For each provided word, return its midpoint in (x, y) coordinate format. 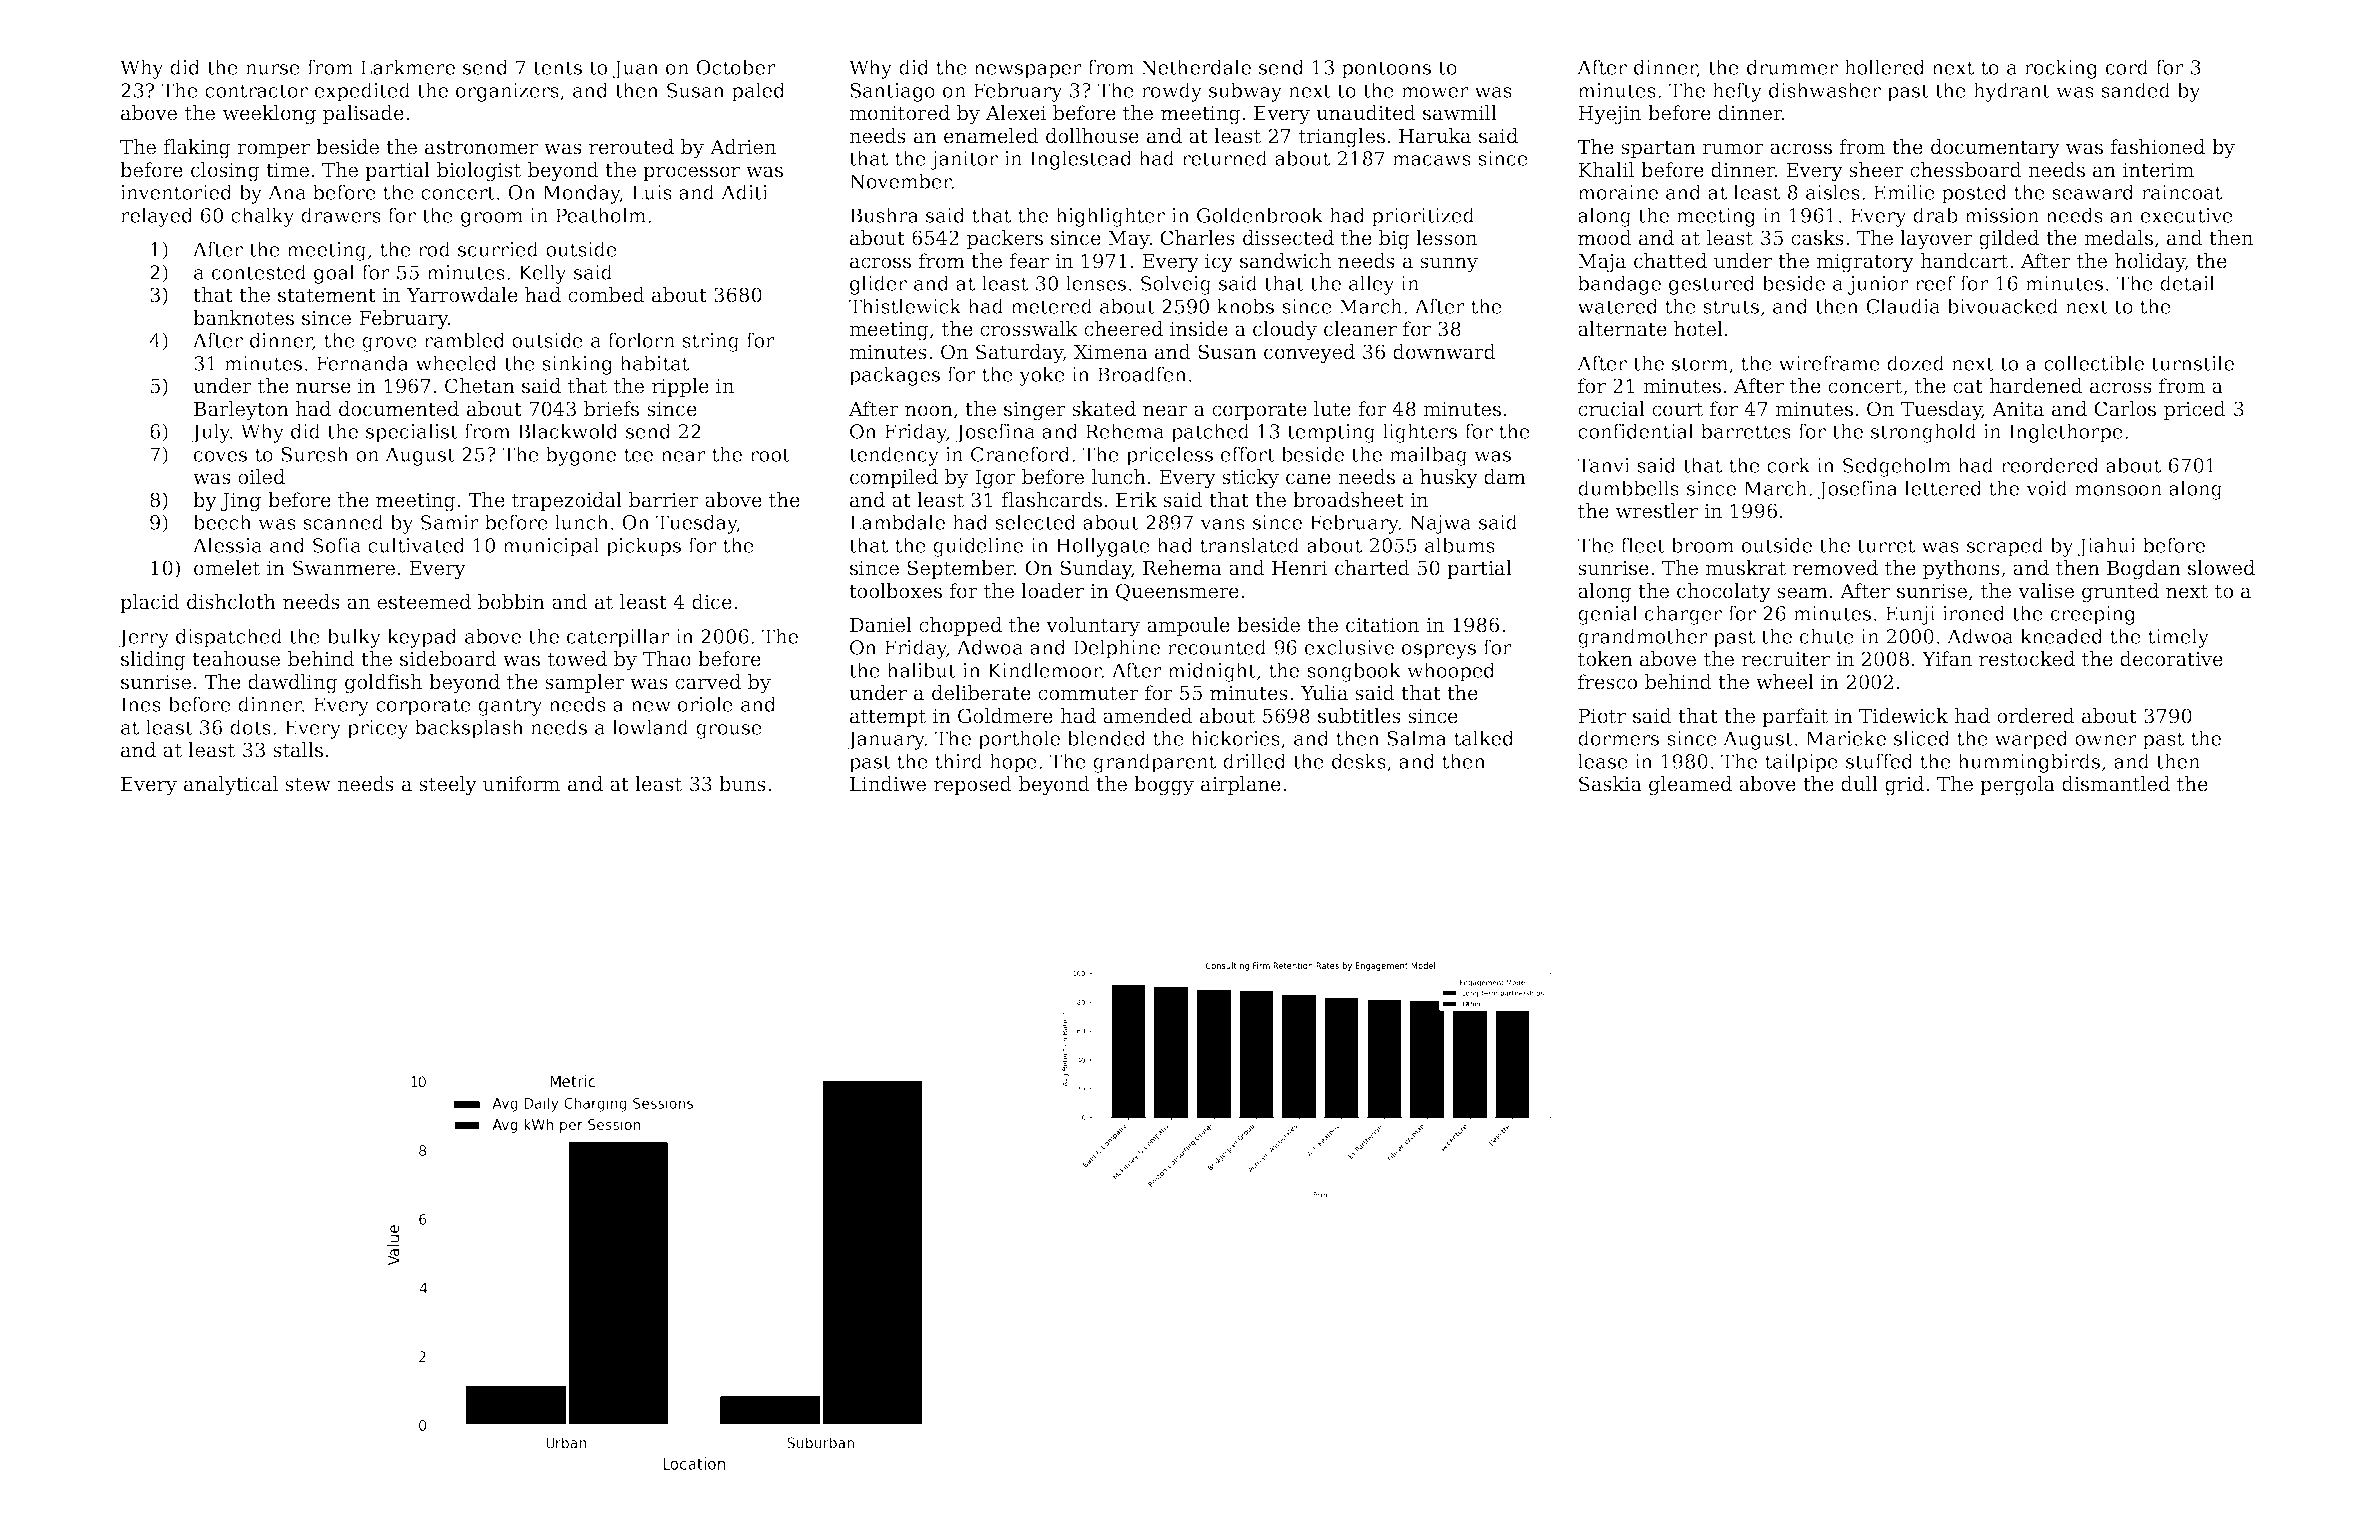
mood (1605, 238)
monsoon (2118, 490)
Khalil (1606, 170)
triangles (1342, 138)
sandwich (1285, 261)
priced (2195, 410)
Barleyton (241, 411)
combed (606, 295)
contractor (256, 91)
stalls (298, 750)
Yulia (1324, 693)
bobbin (511, 602)
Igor (995, 479)
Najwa (1440, 524)
